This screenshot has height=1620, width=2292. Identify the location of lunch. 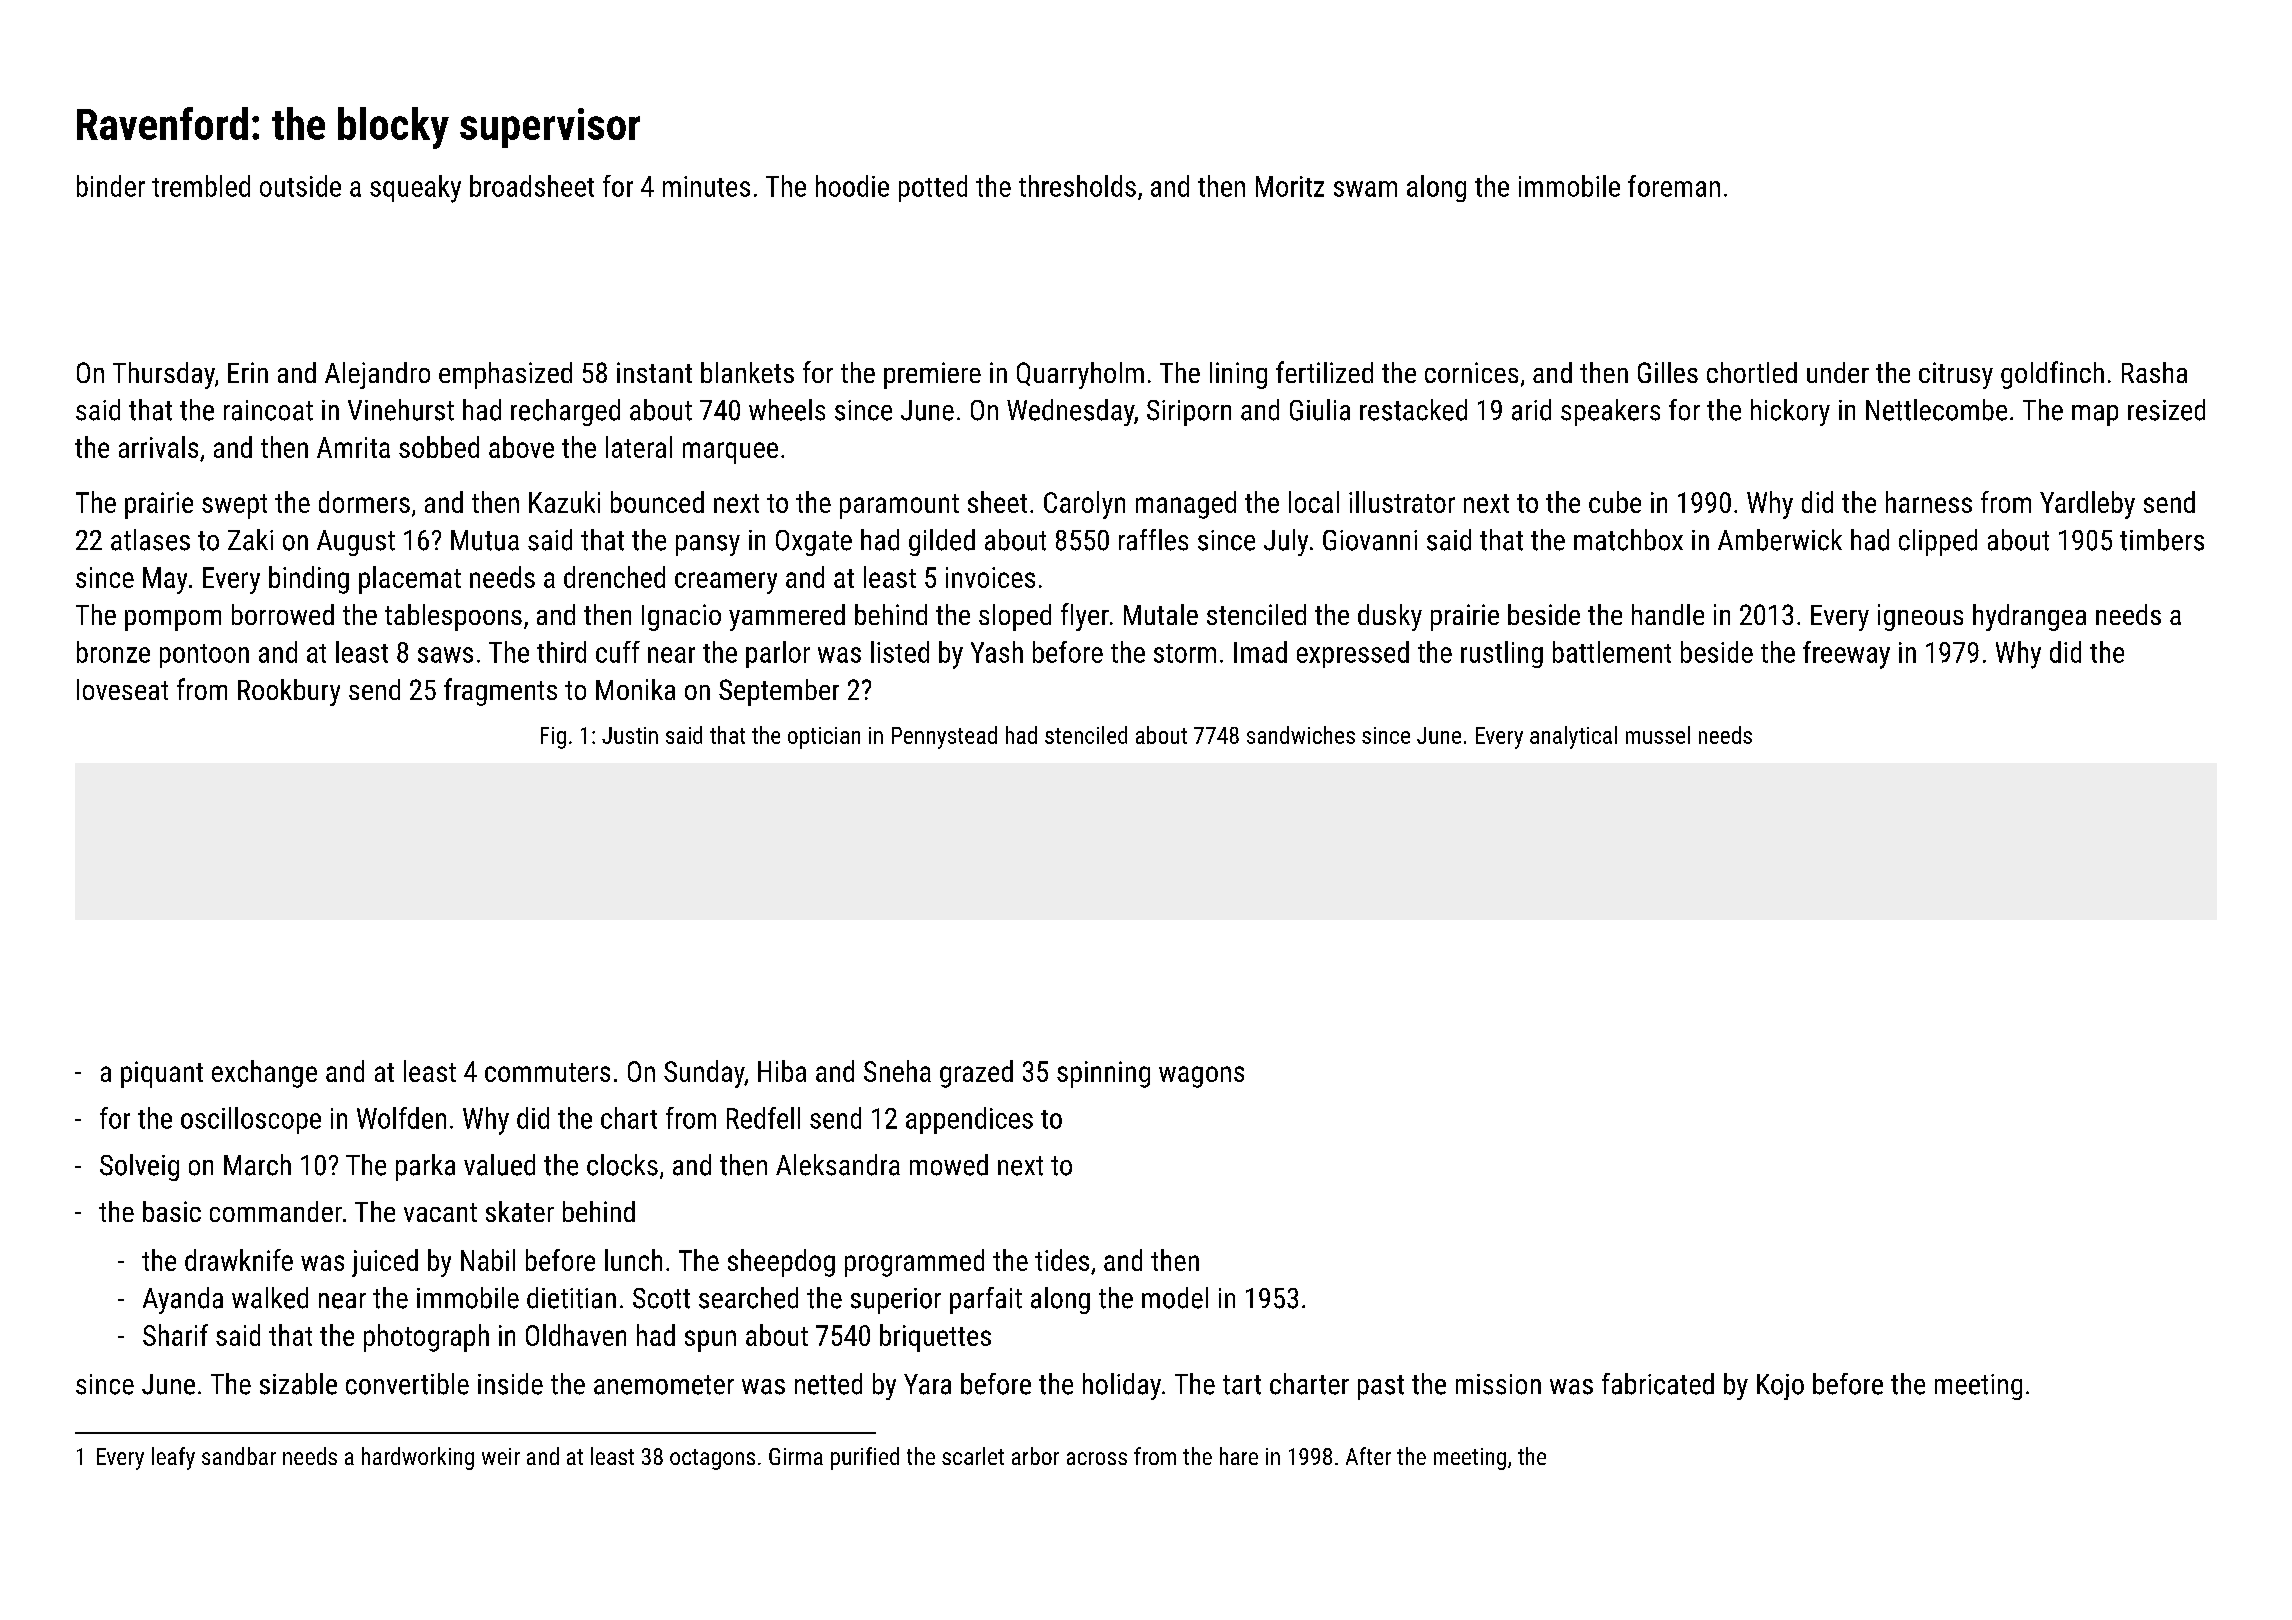
(633, 1260).
